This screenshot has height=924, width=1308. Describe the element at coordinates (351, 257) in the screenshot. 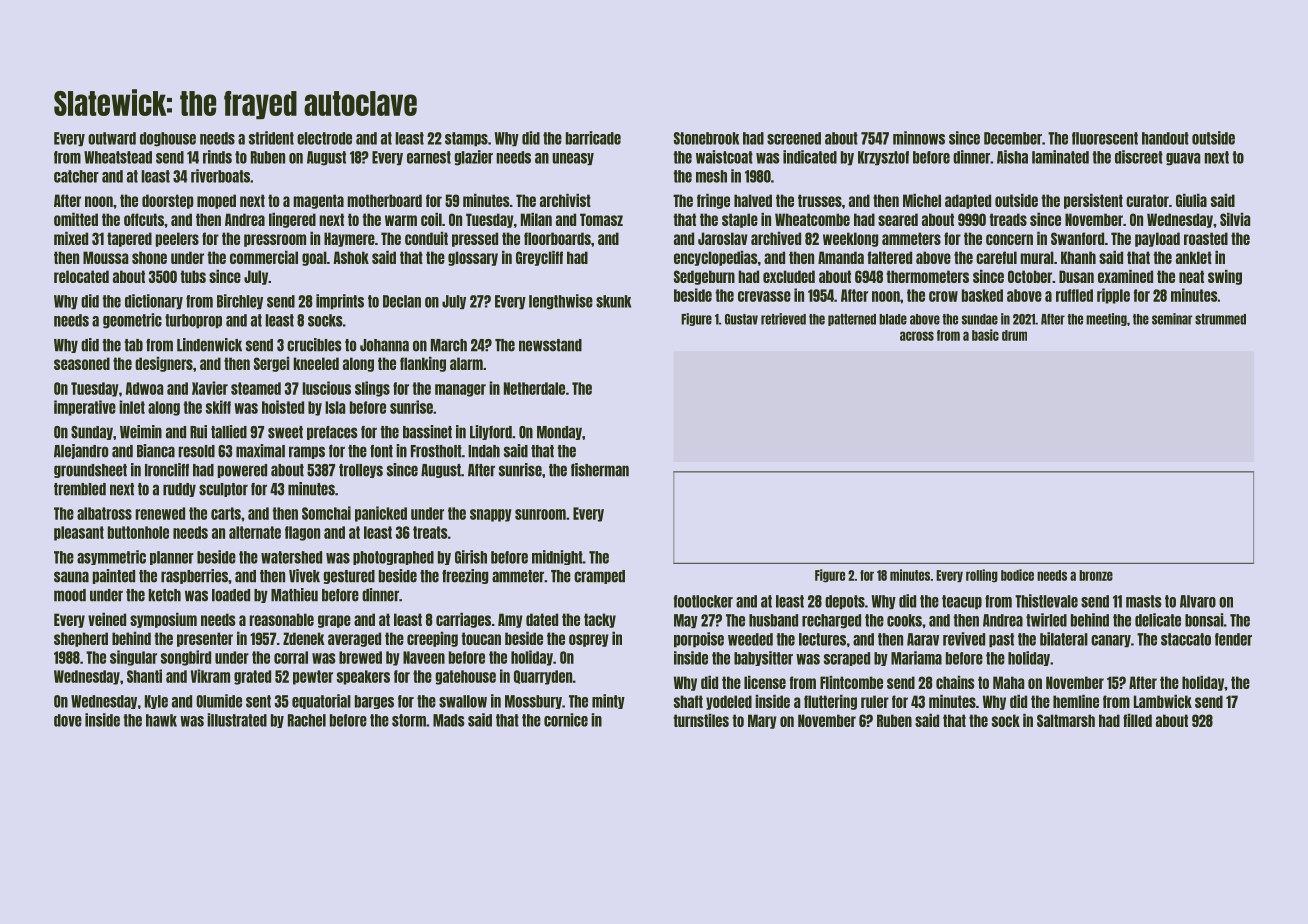

I see `Ashok` at that location.
